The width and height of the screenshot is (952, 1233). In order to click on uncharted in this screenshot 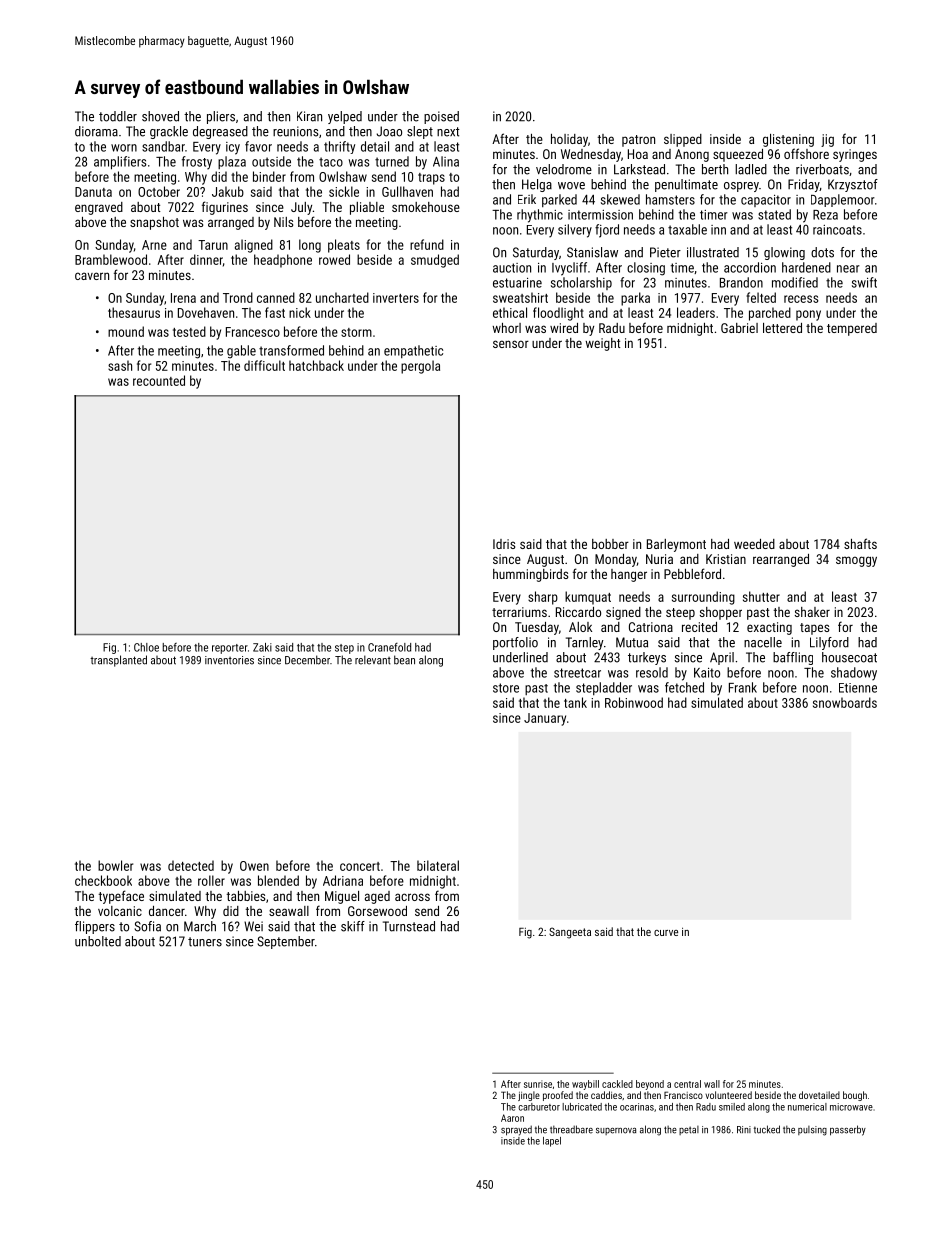, I will do `click(342, 297)`.
